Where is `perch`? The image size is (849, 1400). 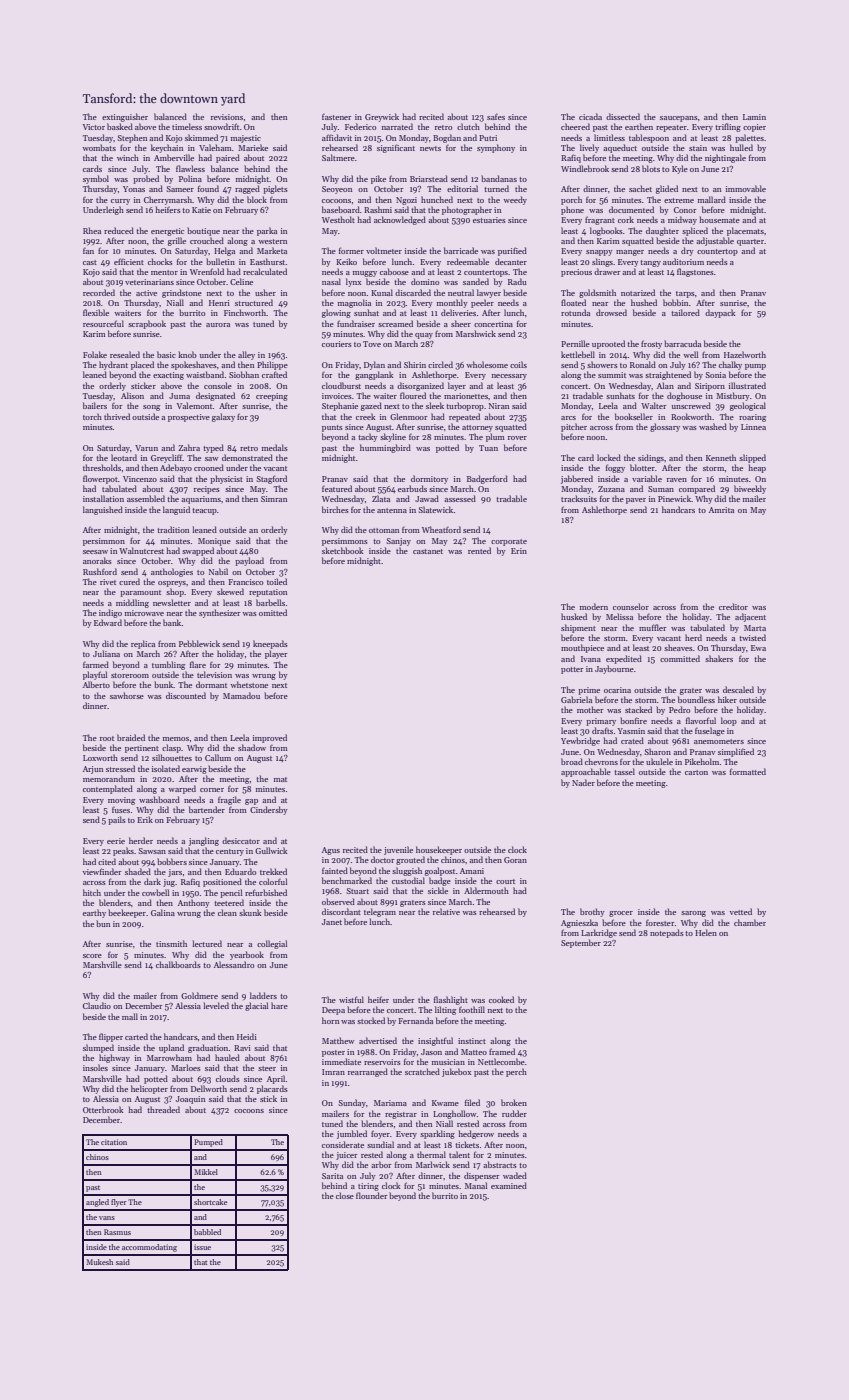
perch is located at coordinates (516, 1072).
